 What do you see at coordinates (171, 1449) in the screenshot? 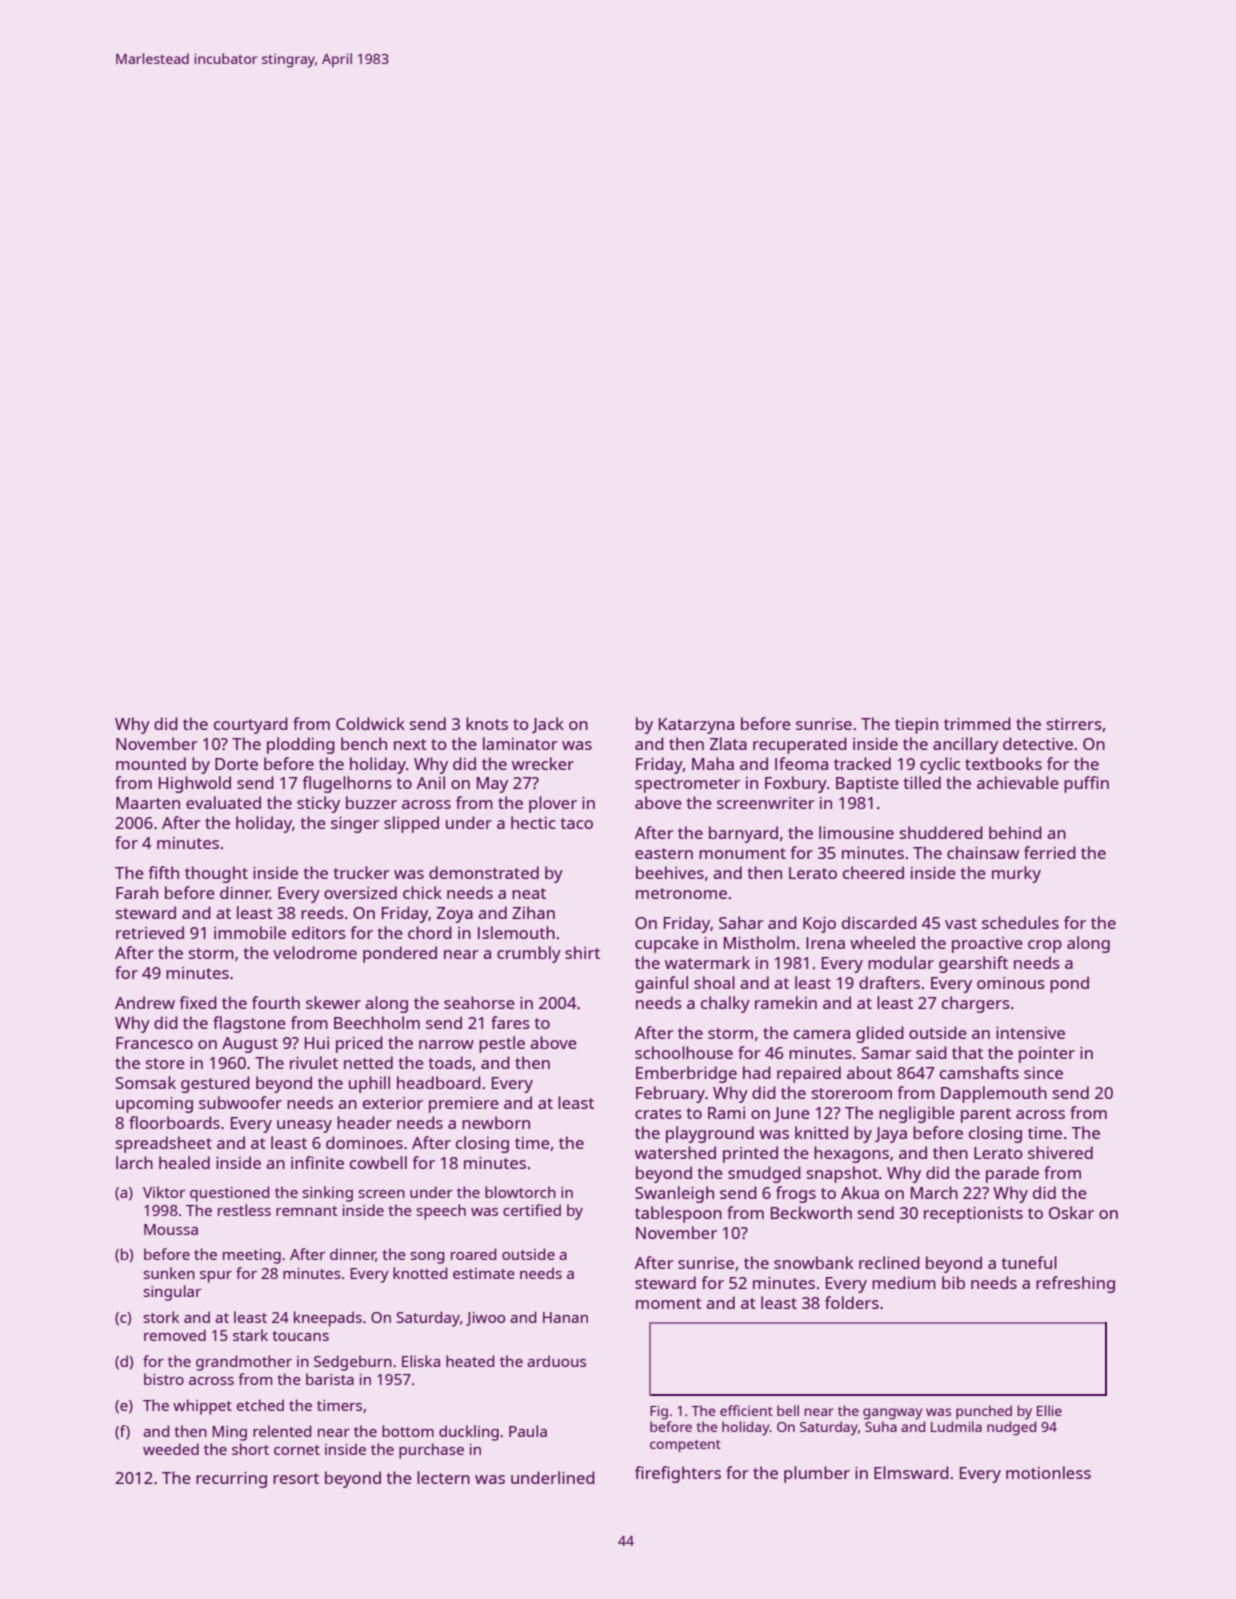
I see `weeded` at bounding box center [171, 1449].
